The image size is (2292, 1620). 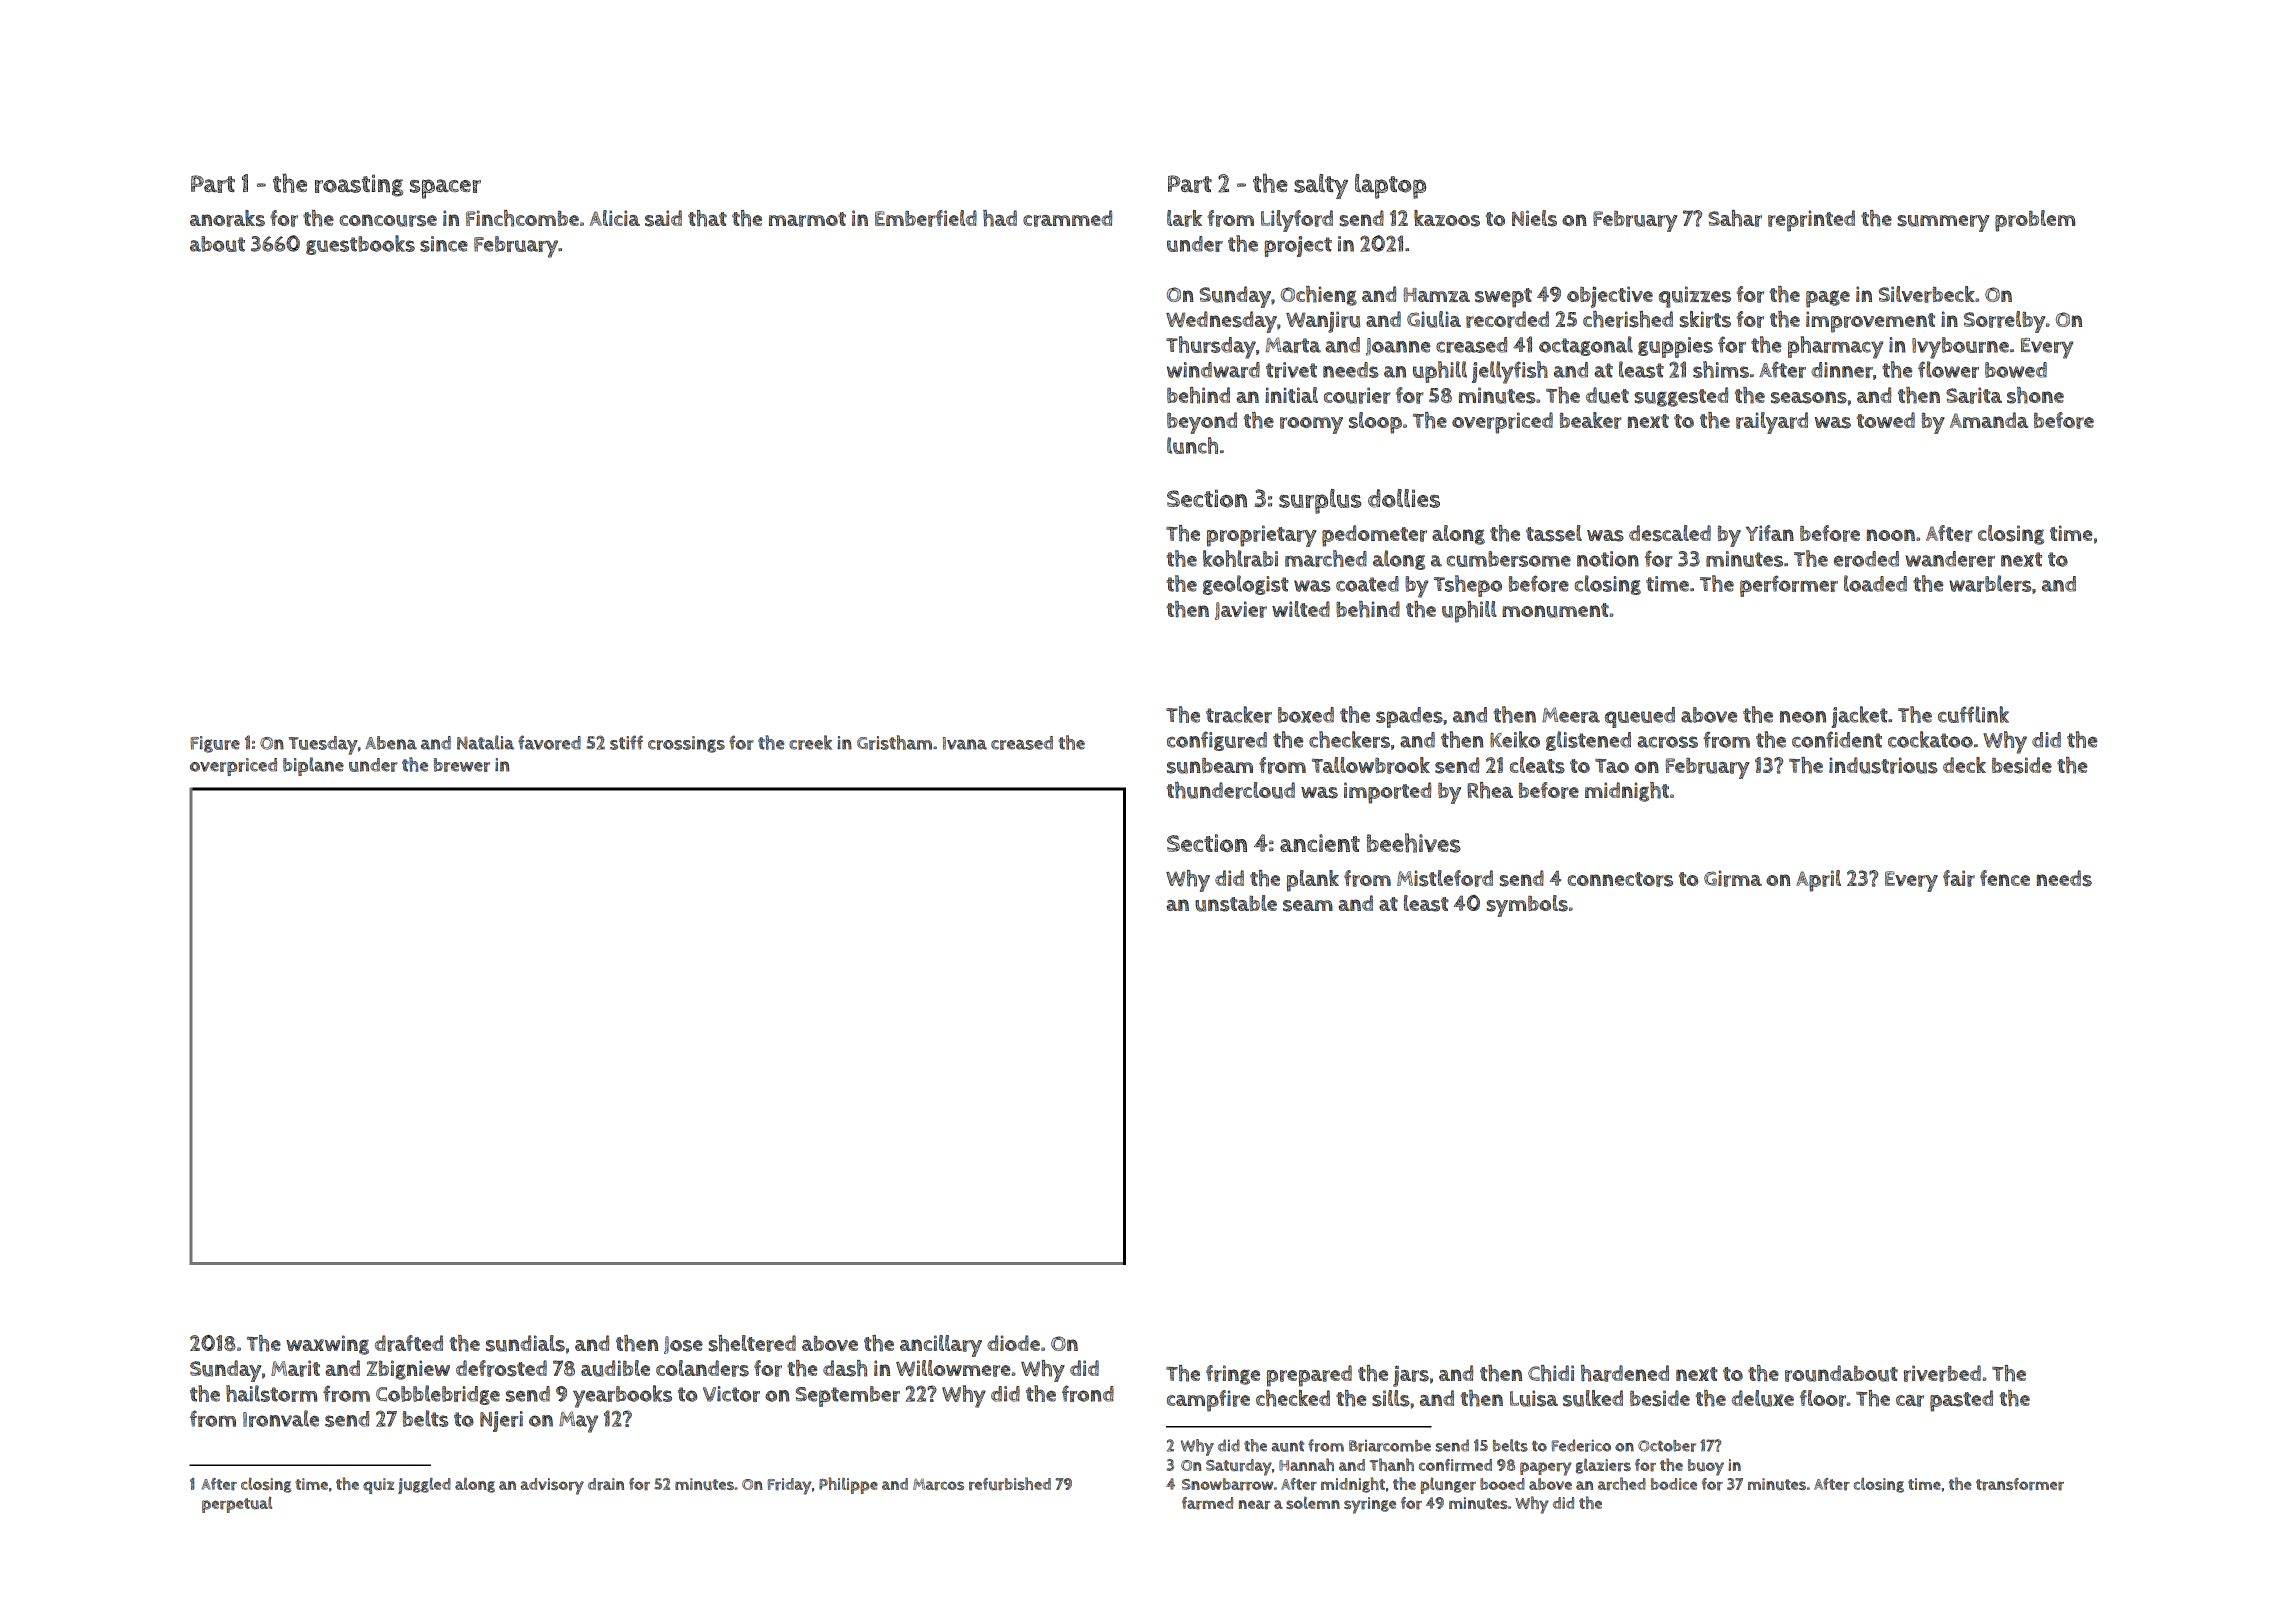 I want to click on biplane, so click(x=313, y=766).
